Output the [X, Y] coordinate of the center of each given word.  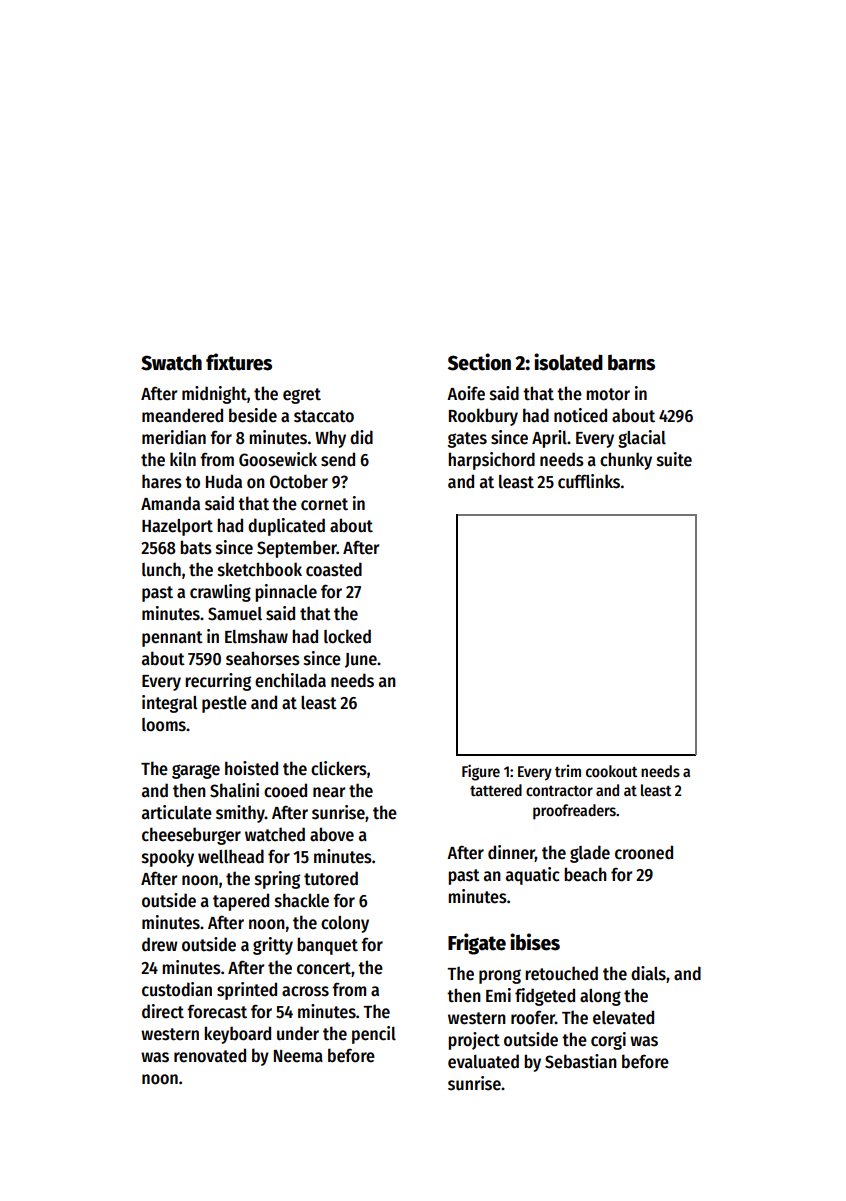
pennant [172, 639]
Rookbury [483, 417]
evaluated [483, 1061]
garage [196, 771]
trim [568, 771]
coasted [334, 569]
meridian [174, 437]
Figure [481, 772]
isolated [568, 362]
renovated [210, 1055]
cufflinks [589, 481]
